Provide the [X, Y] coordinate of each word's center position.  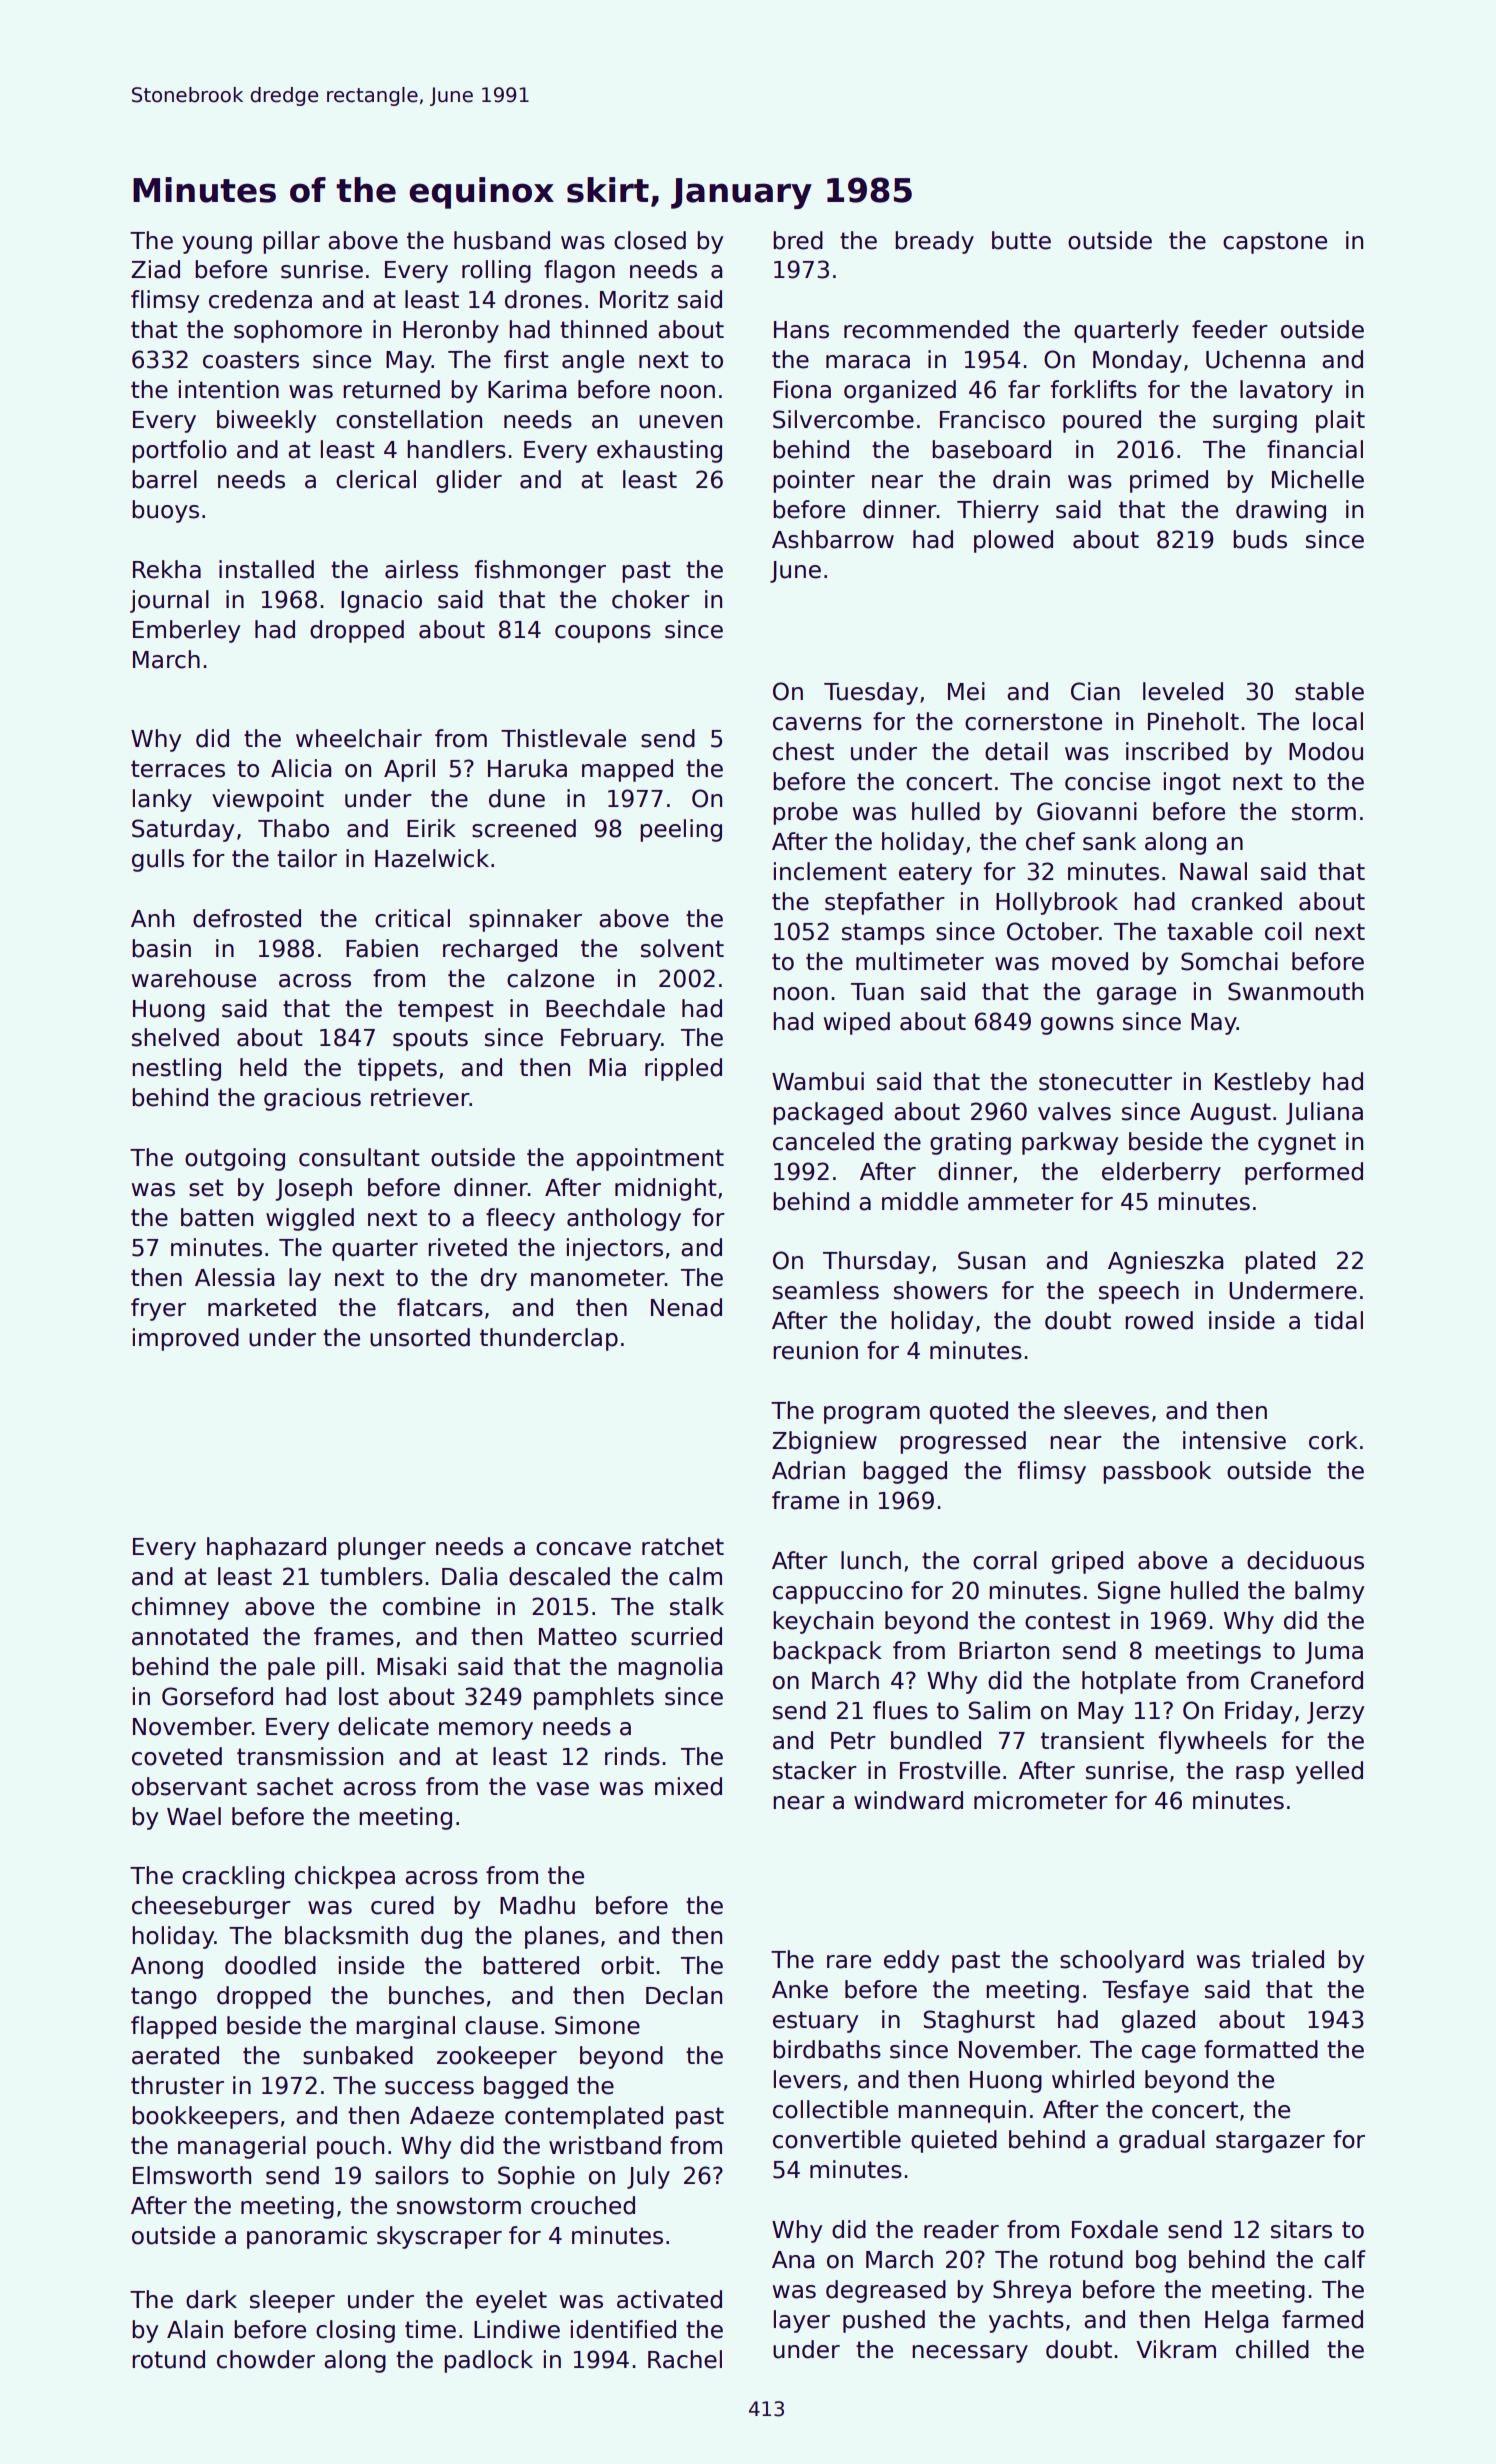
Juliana [1324, 1113]
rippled [683, 1069]
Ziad [155, 269]
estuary [815, 2022]
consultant [359, 1157]
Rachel [685, 2359]
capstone [1275, 243]
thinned [603, 329]
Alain [195, 2329]
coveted [177, 1756]
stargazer [1270, 2142]
